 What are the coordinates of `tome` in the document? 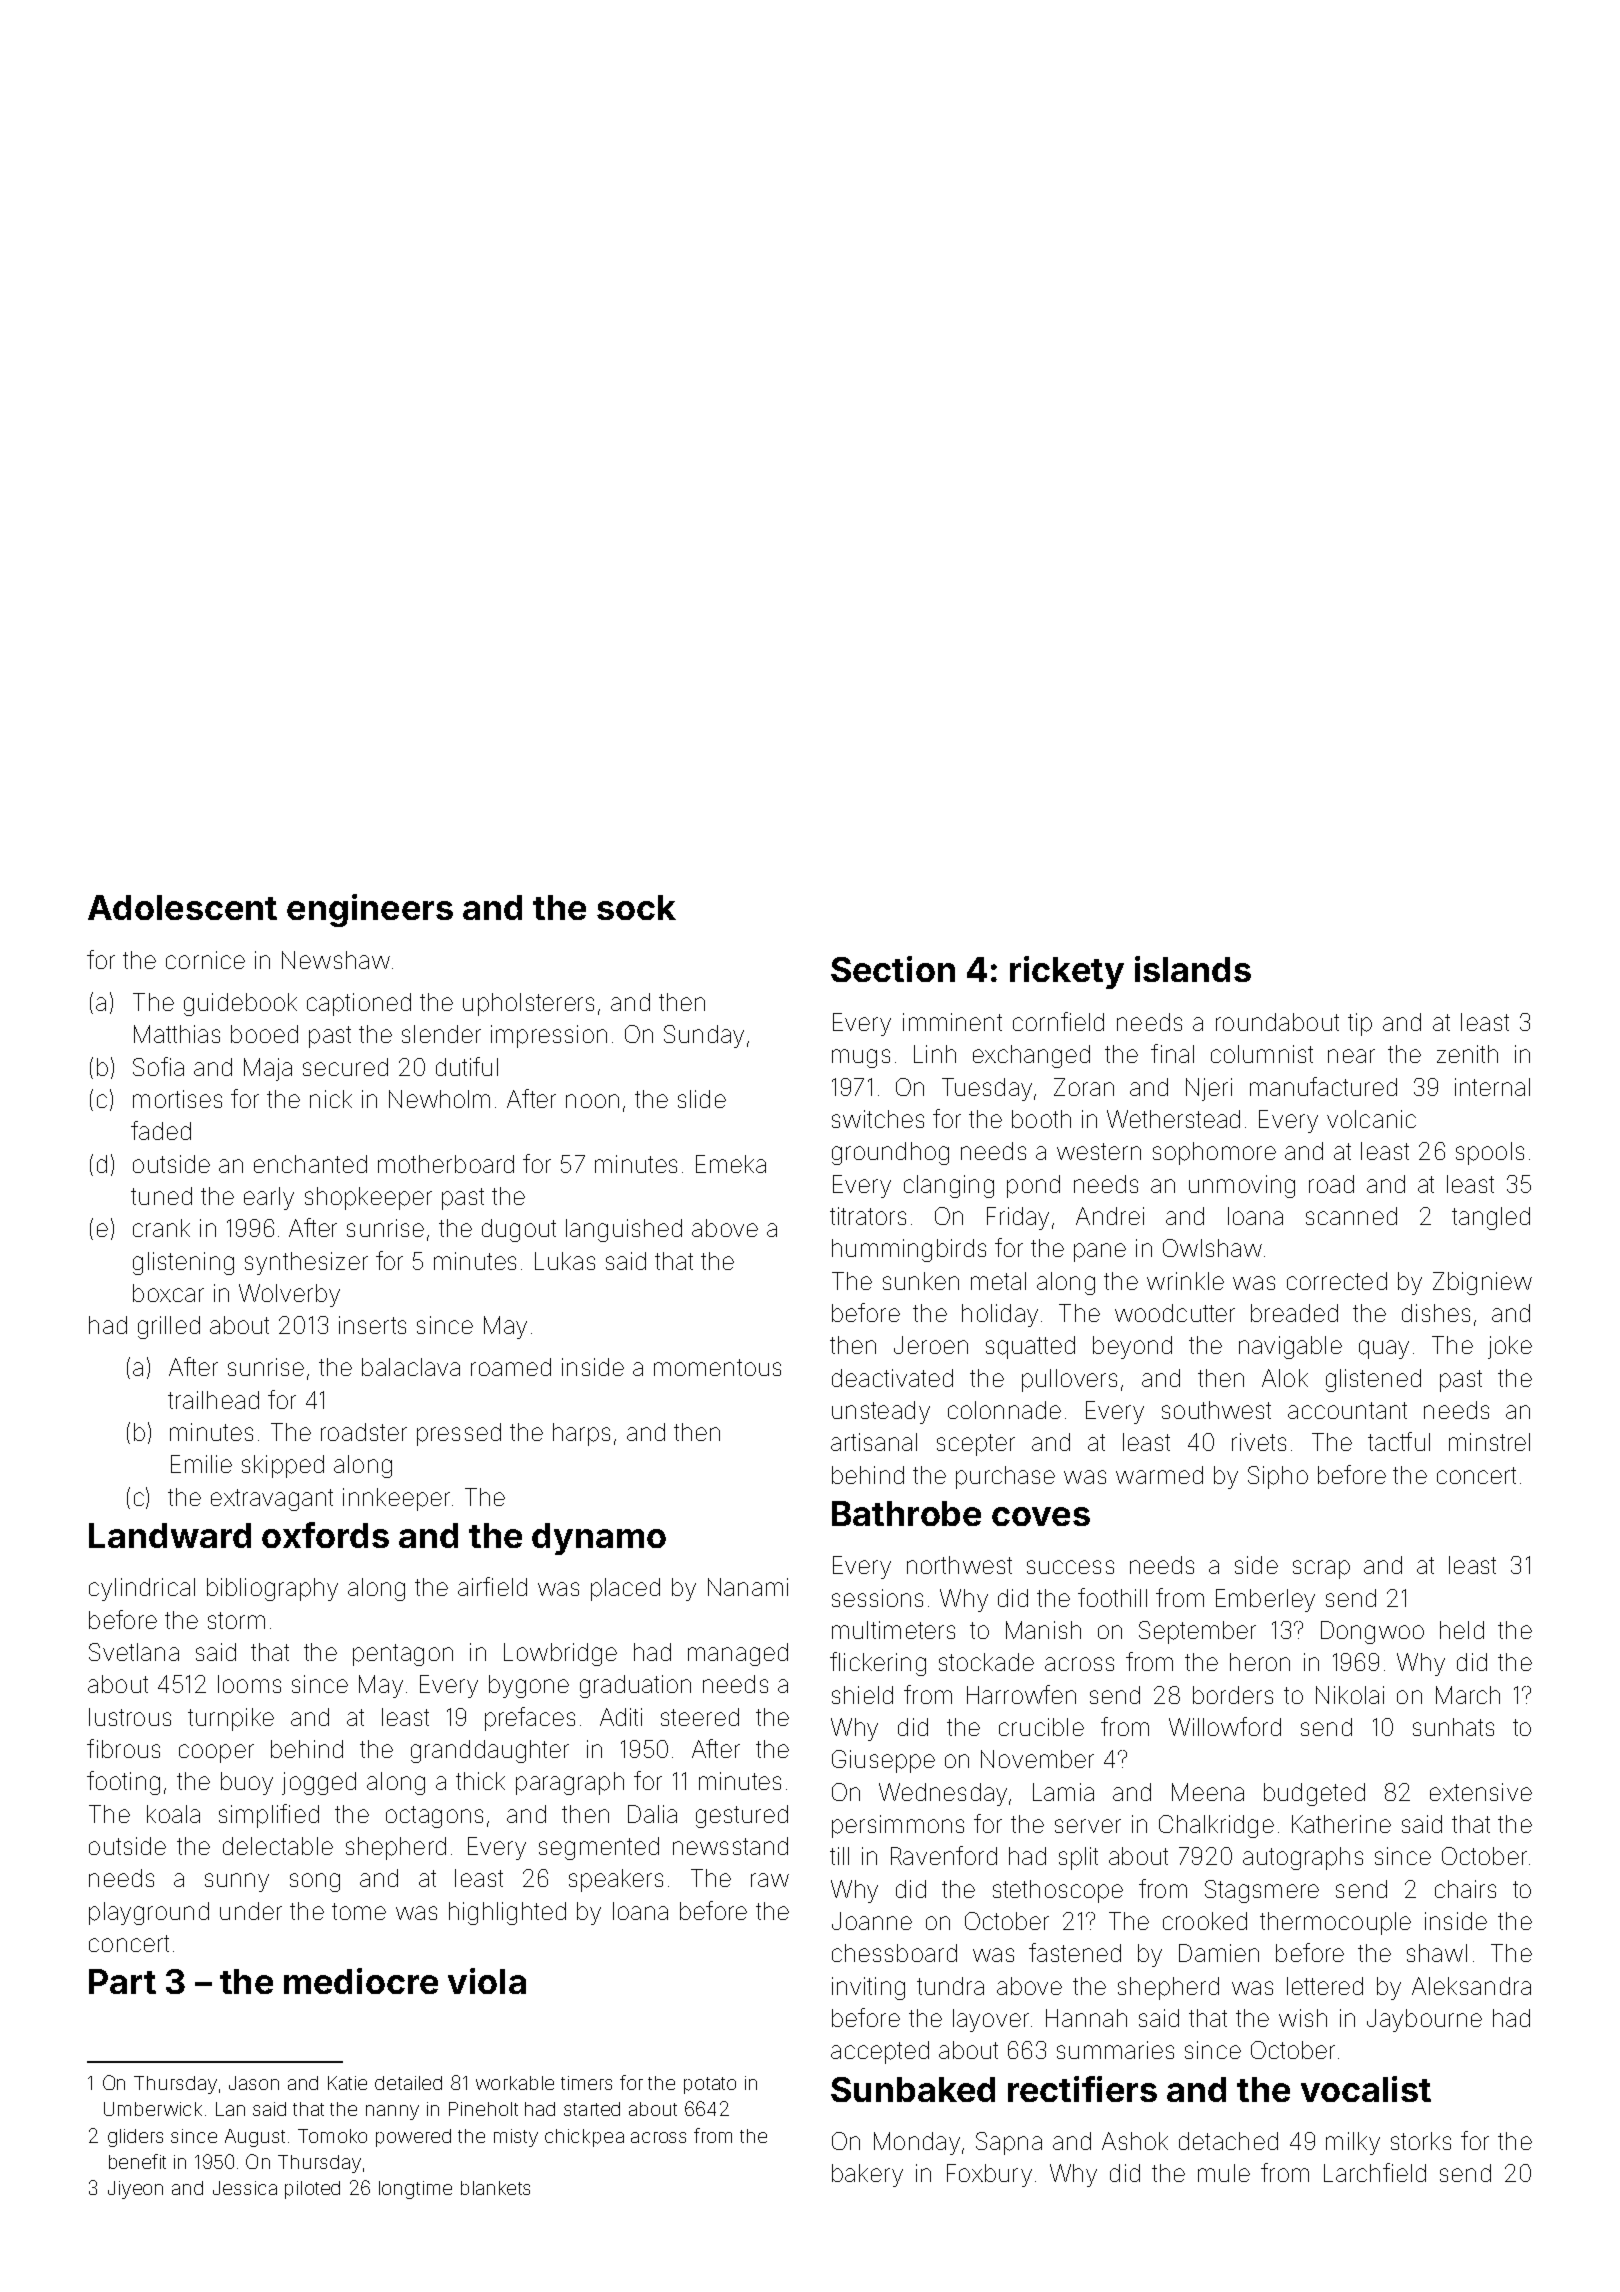 It's located at (359, 1911).
